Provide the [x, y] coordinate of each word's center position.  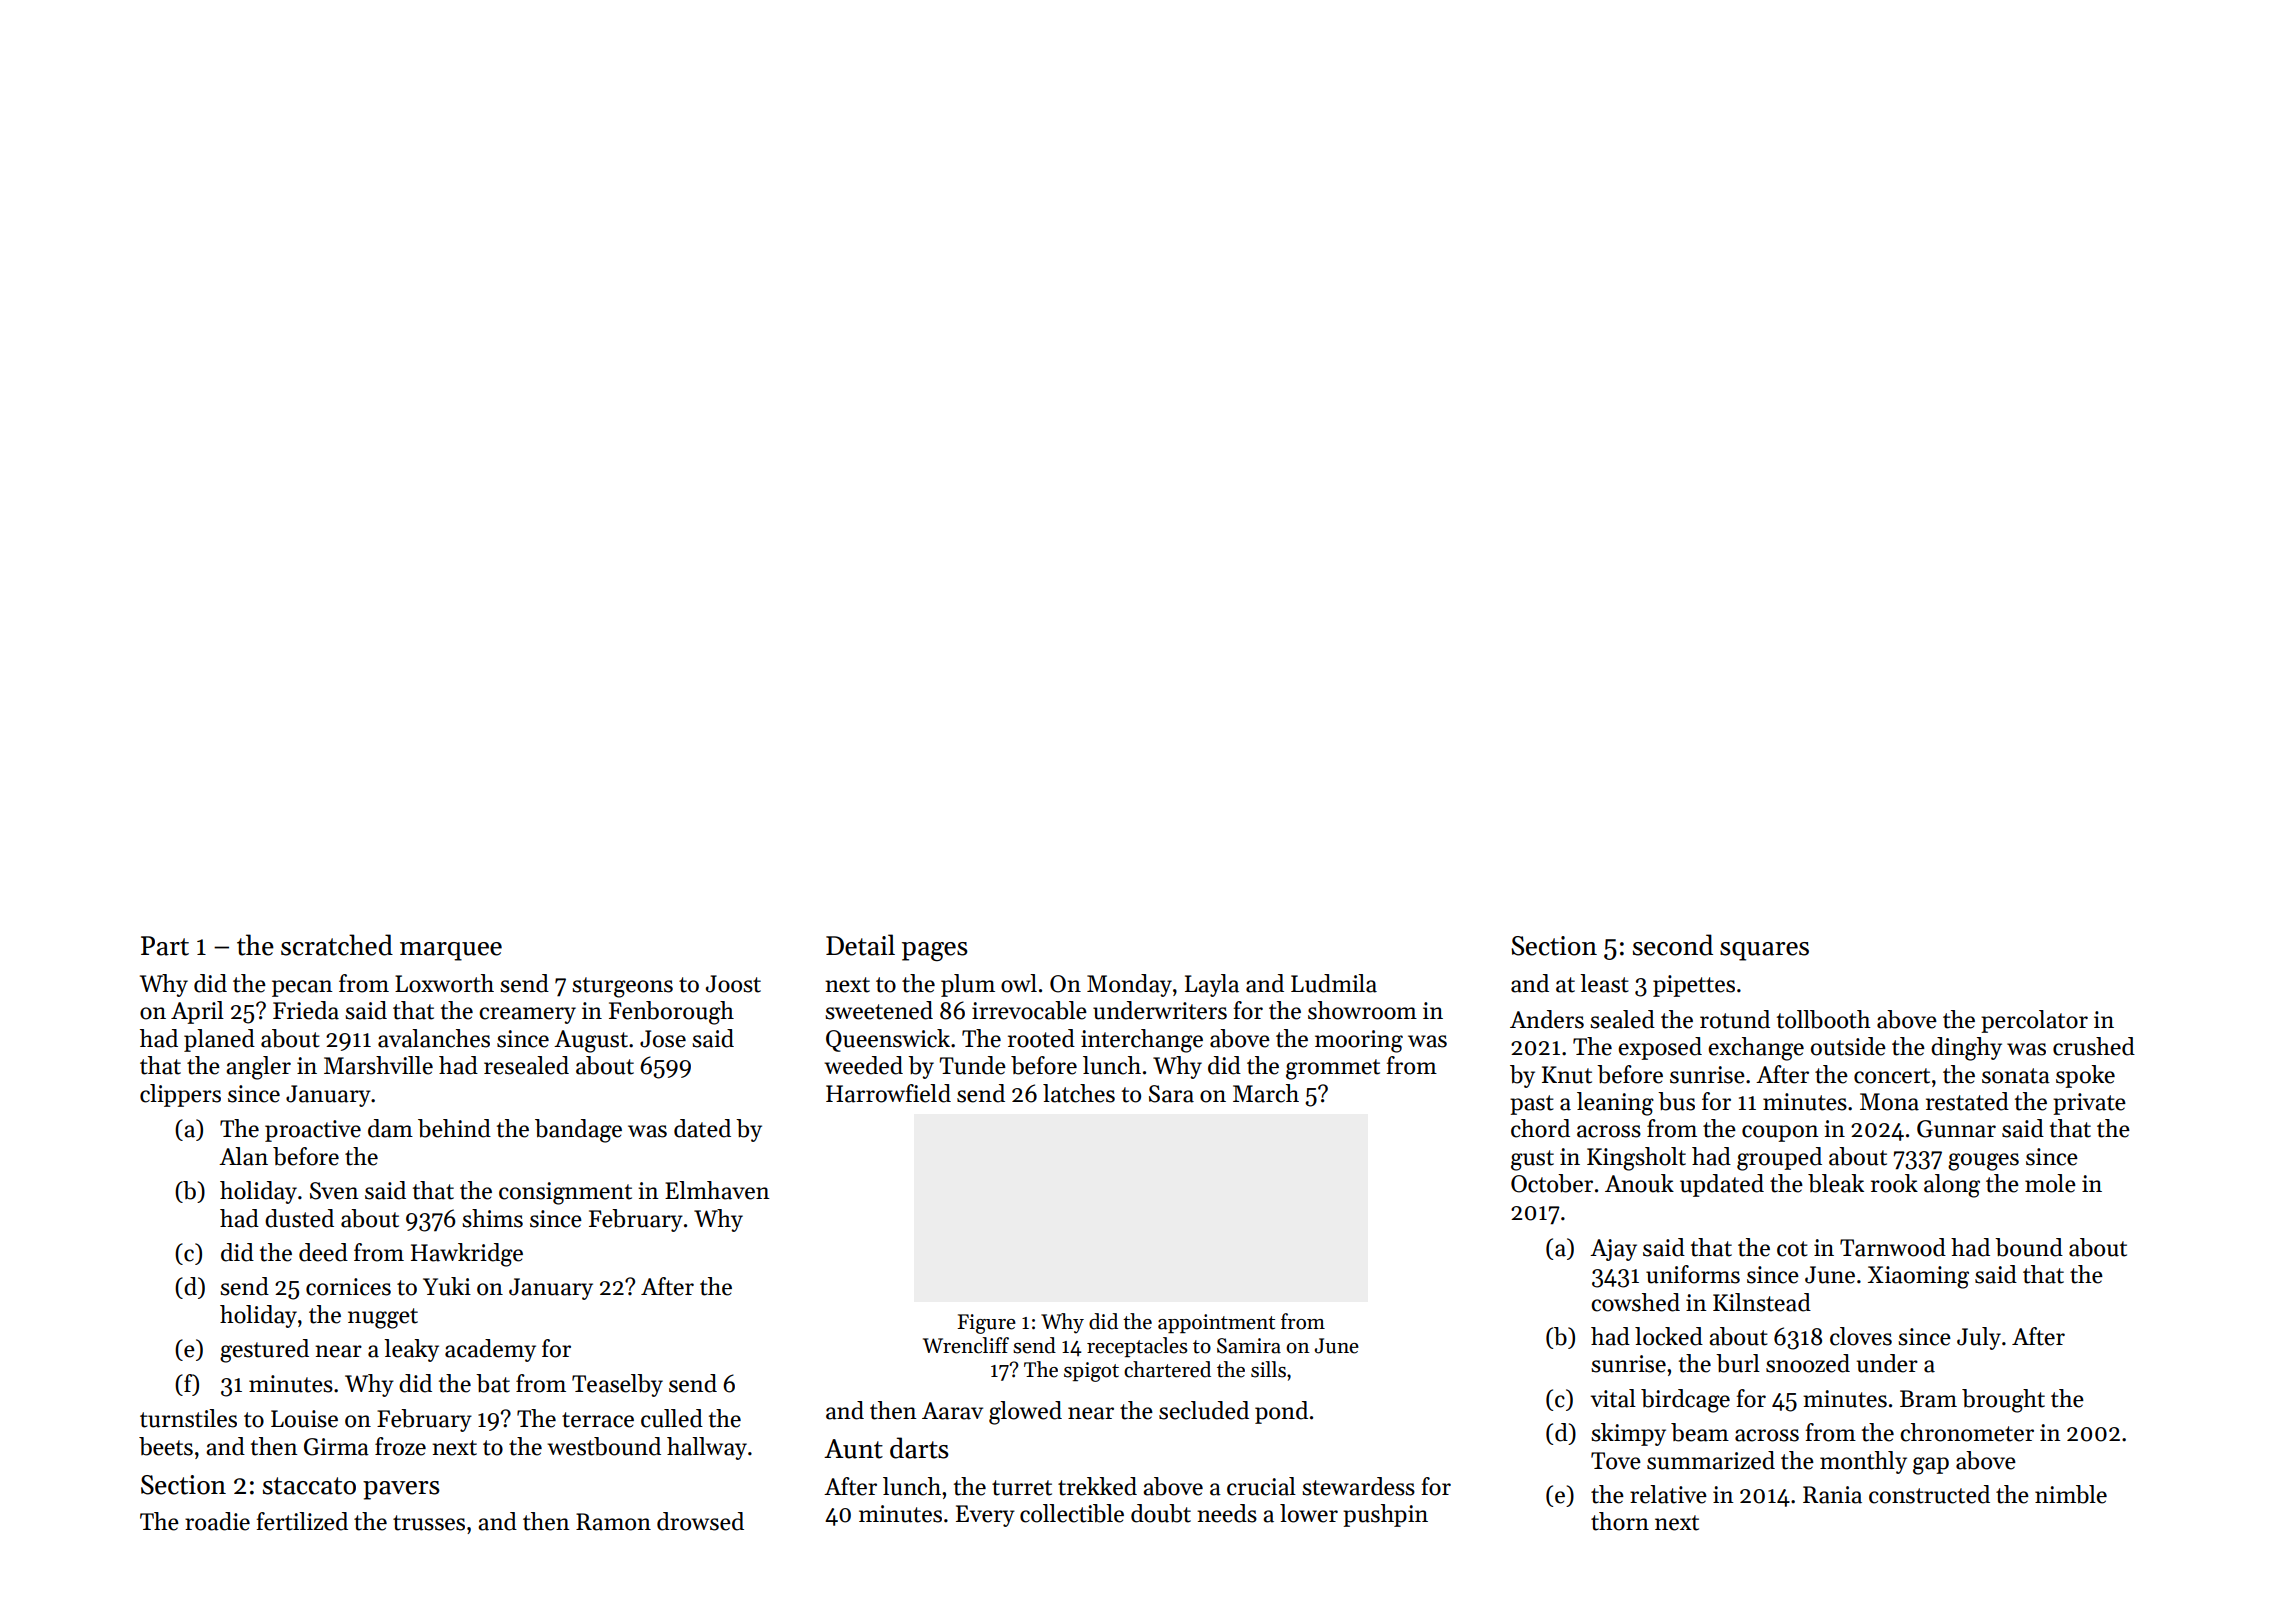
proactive [313, 1131]
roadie [217, 1521]
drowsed [700, 1521]
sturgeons [622, 987]
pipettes [1694, 986]
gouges [1983, 1162]
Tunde [972, 1065]
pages [935, 951]
